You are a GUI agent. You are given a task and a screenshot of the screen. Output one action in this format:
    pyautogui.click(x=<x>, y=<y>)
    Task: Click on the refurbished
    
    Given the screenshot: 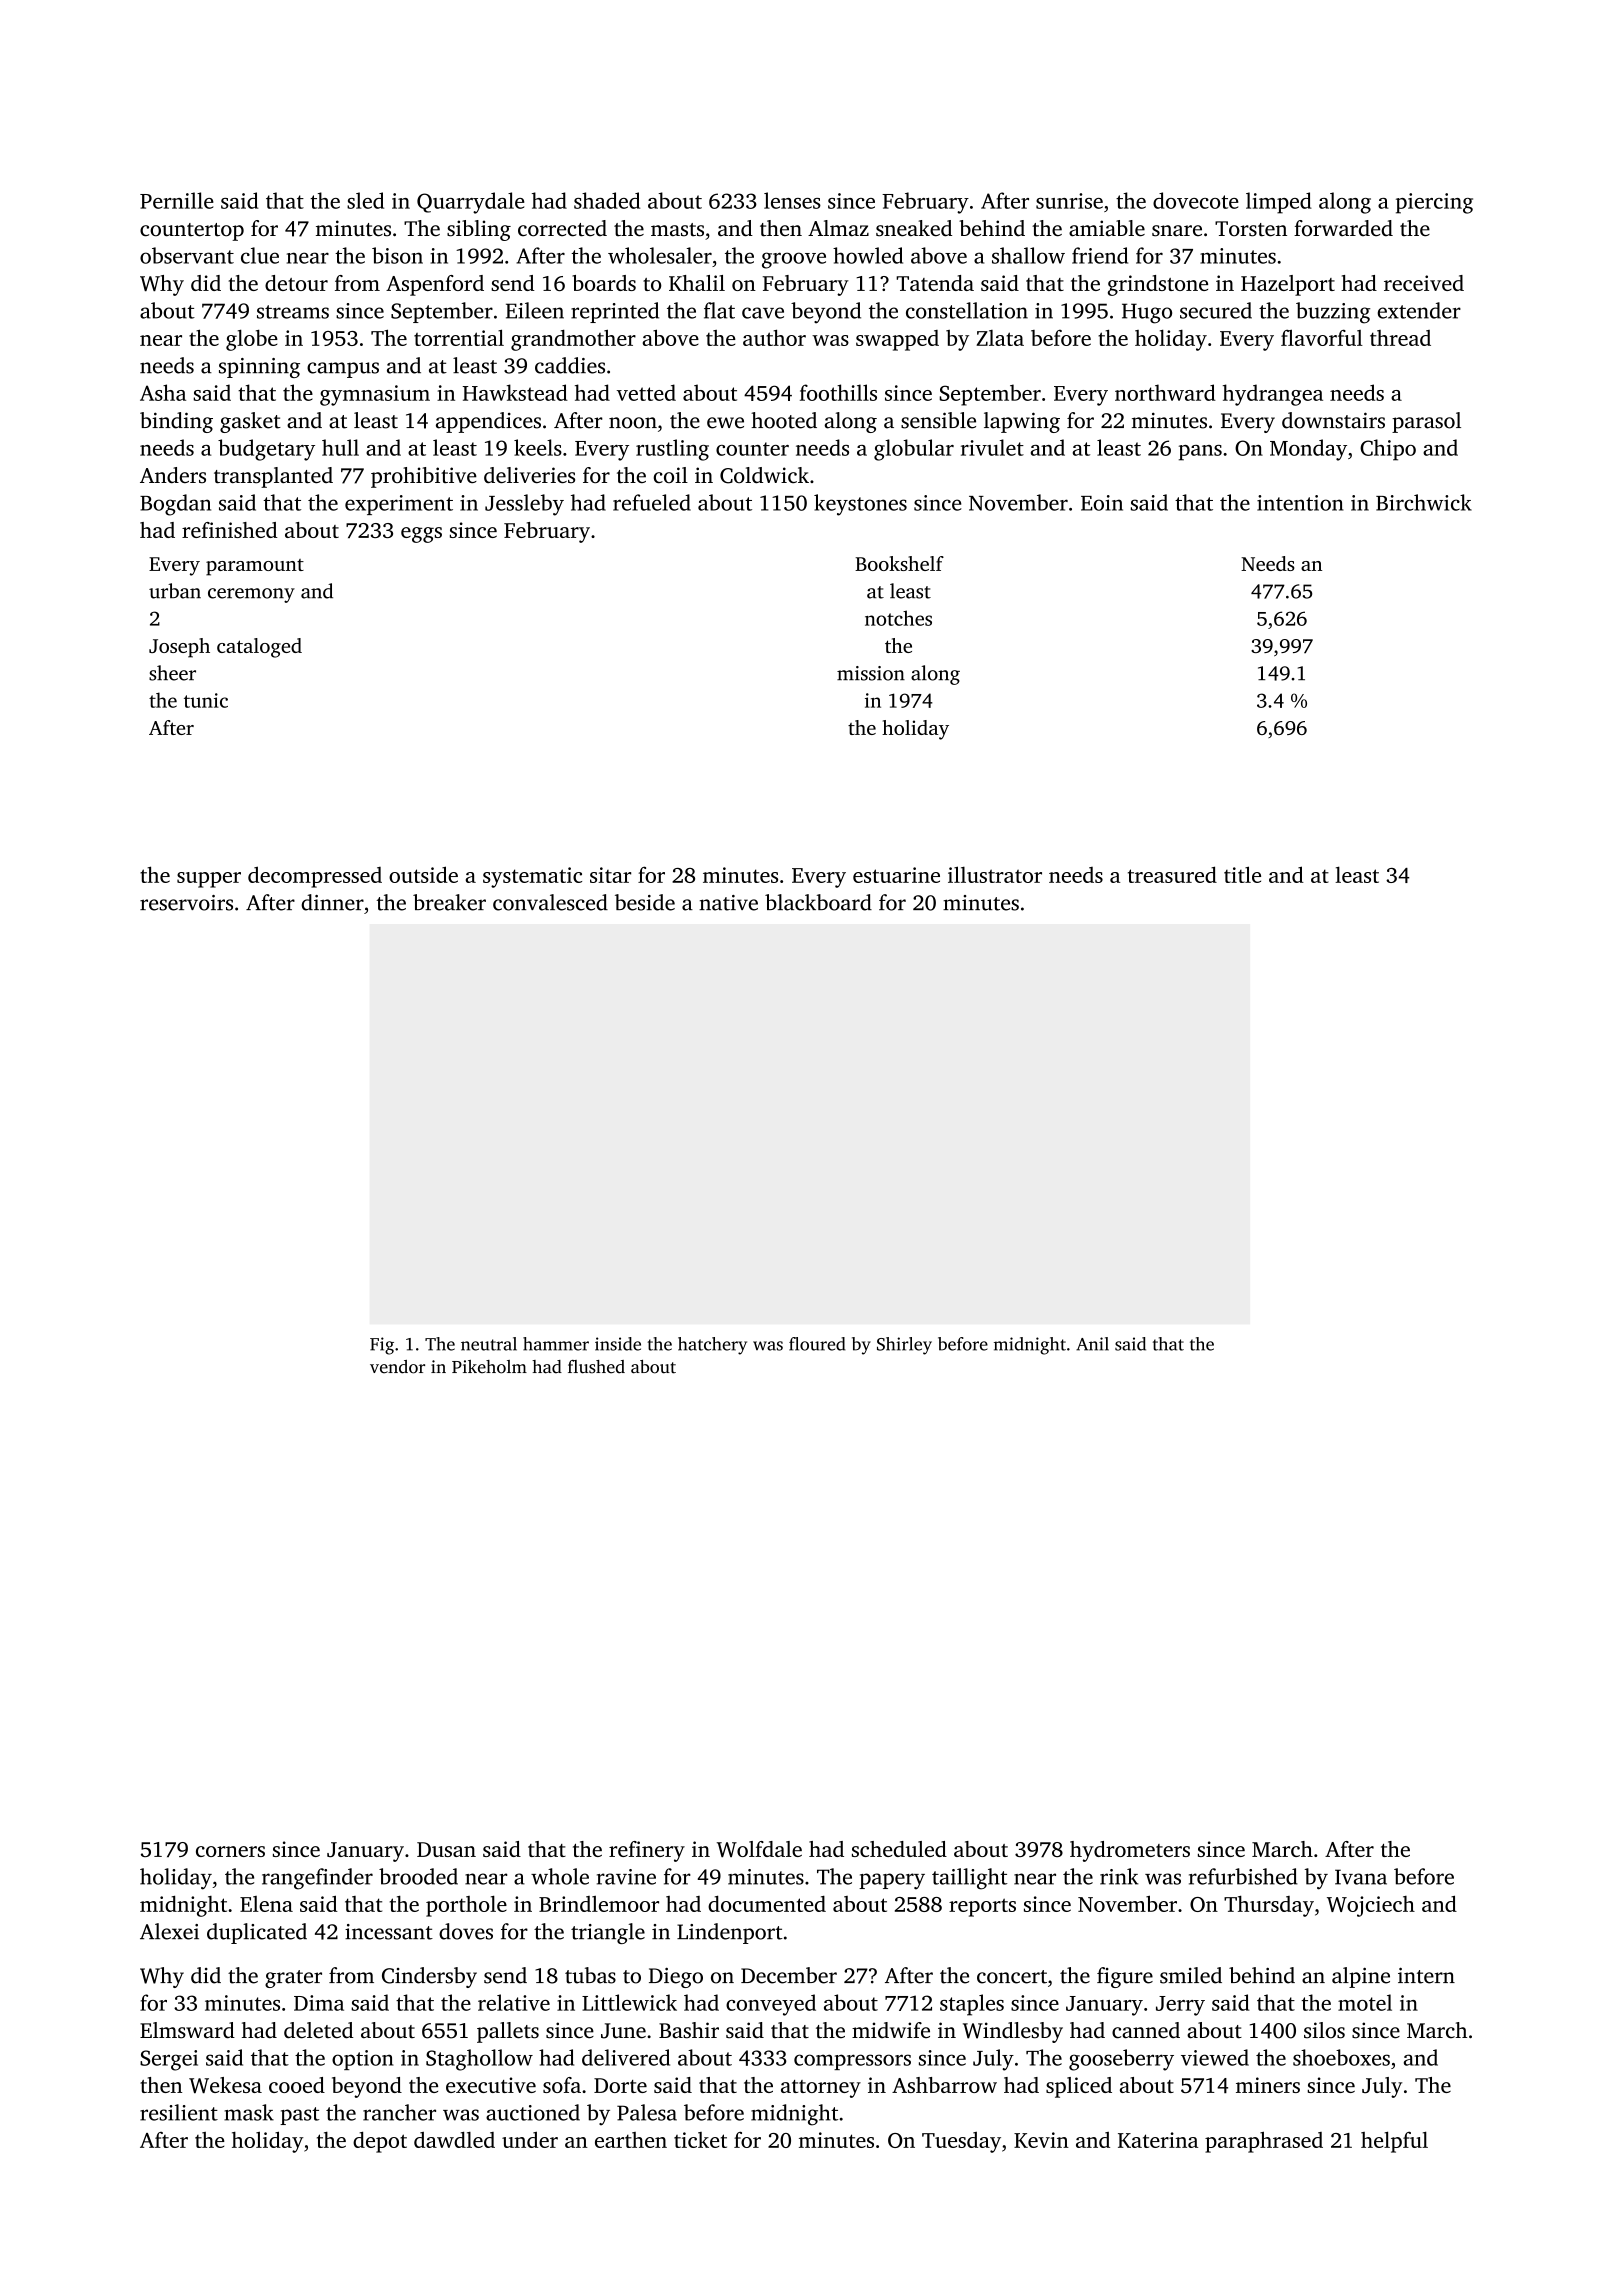 What is the action you would take?
    pyautogui.click(x=1243, y=1876)
